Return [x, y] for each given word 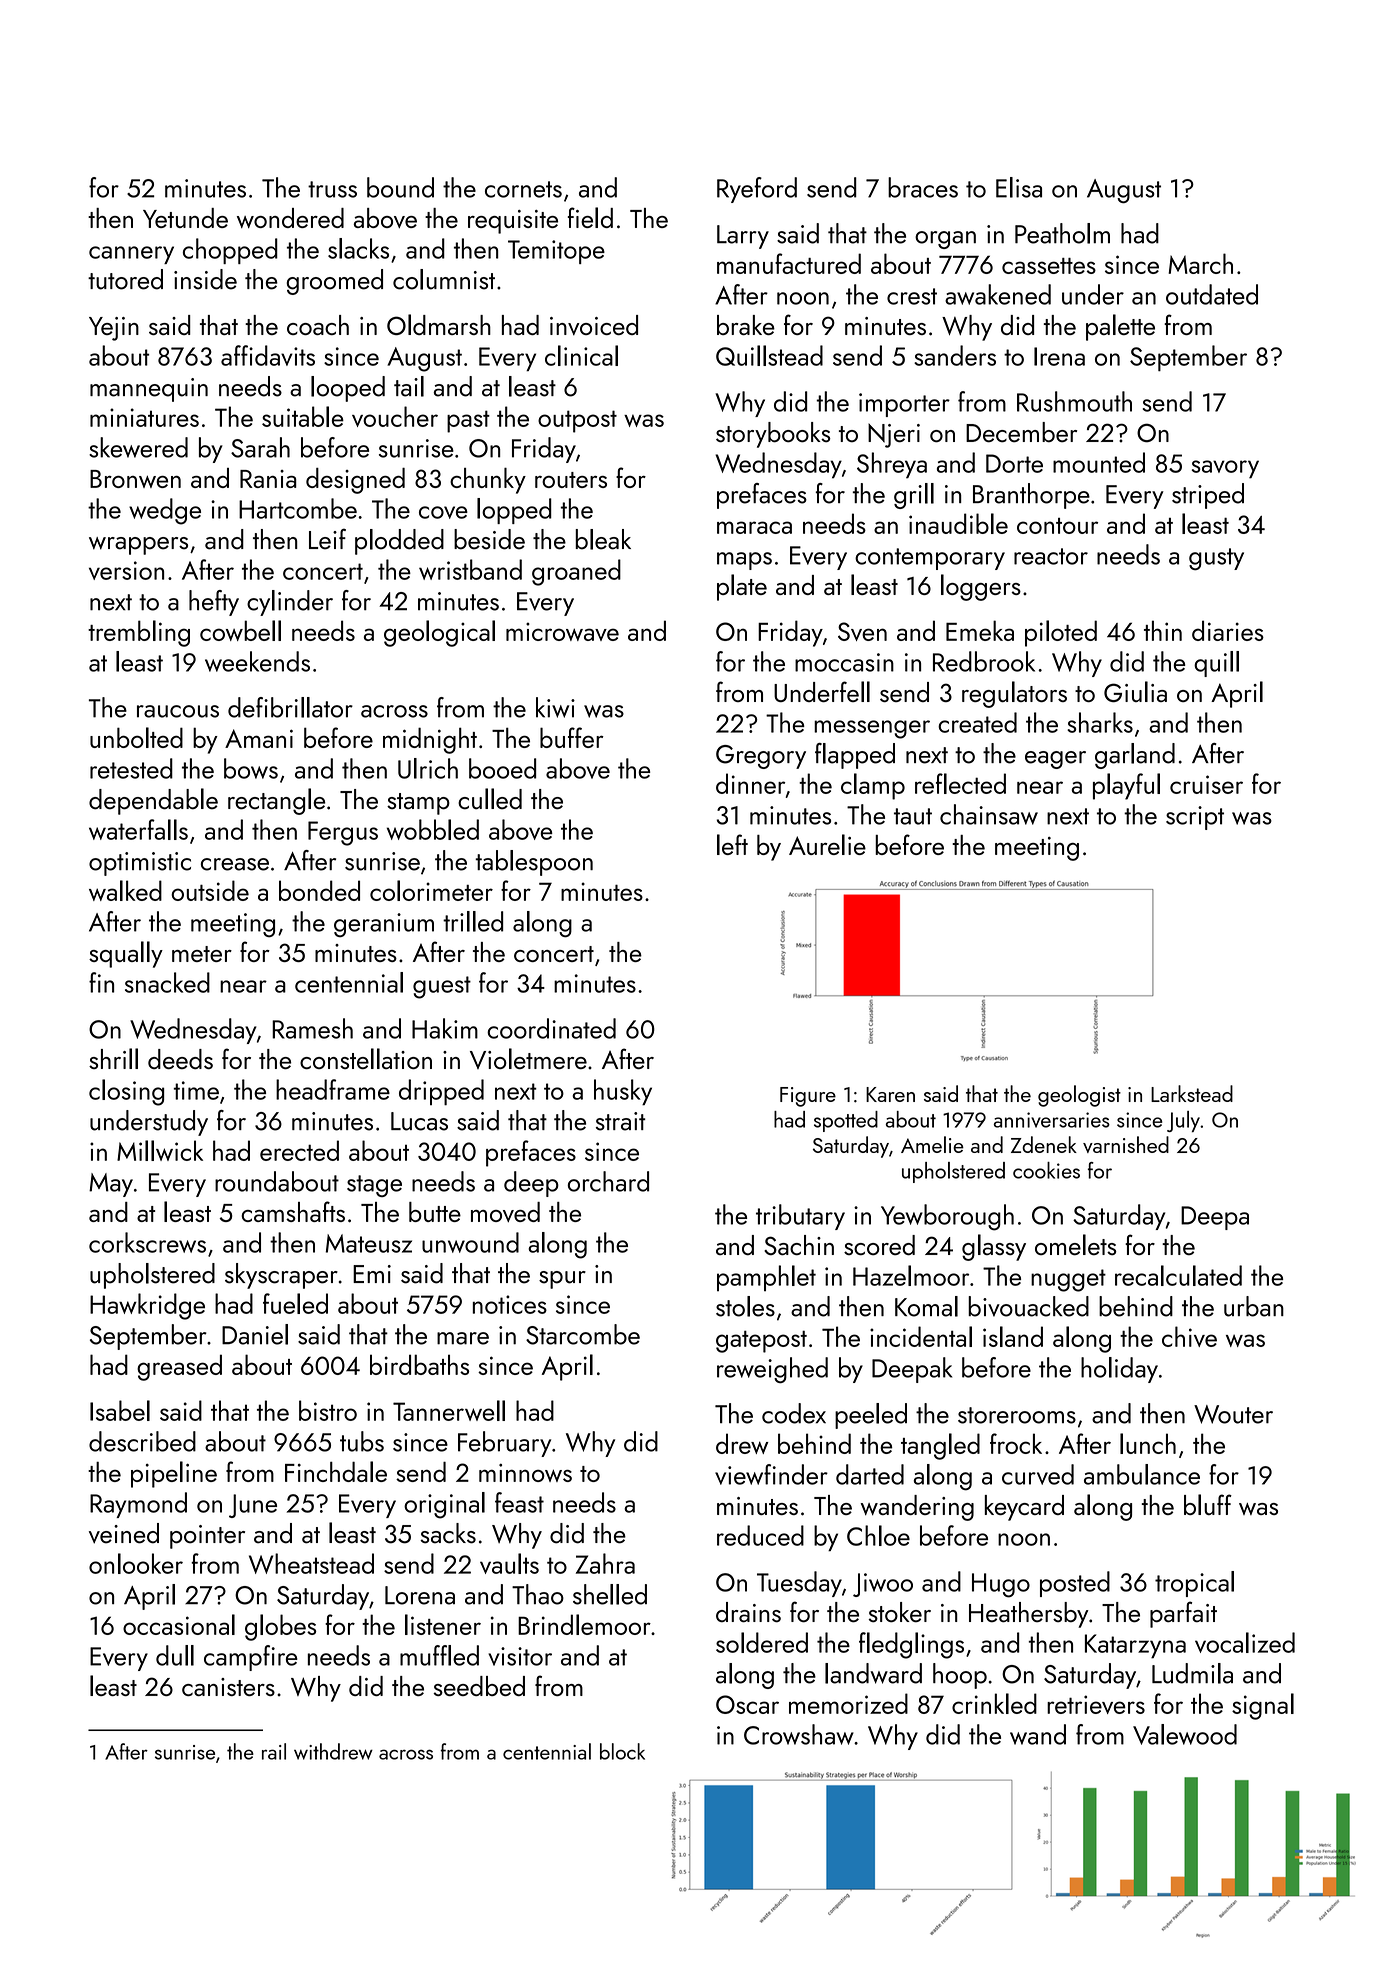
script [1195, 818]
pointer [207, 1537]
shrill [113, 1058]
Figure [808, 1097]
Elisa [1019, 187]
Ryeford [757, 190]
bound [400, 187]
